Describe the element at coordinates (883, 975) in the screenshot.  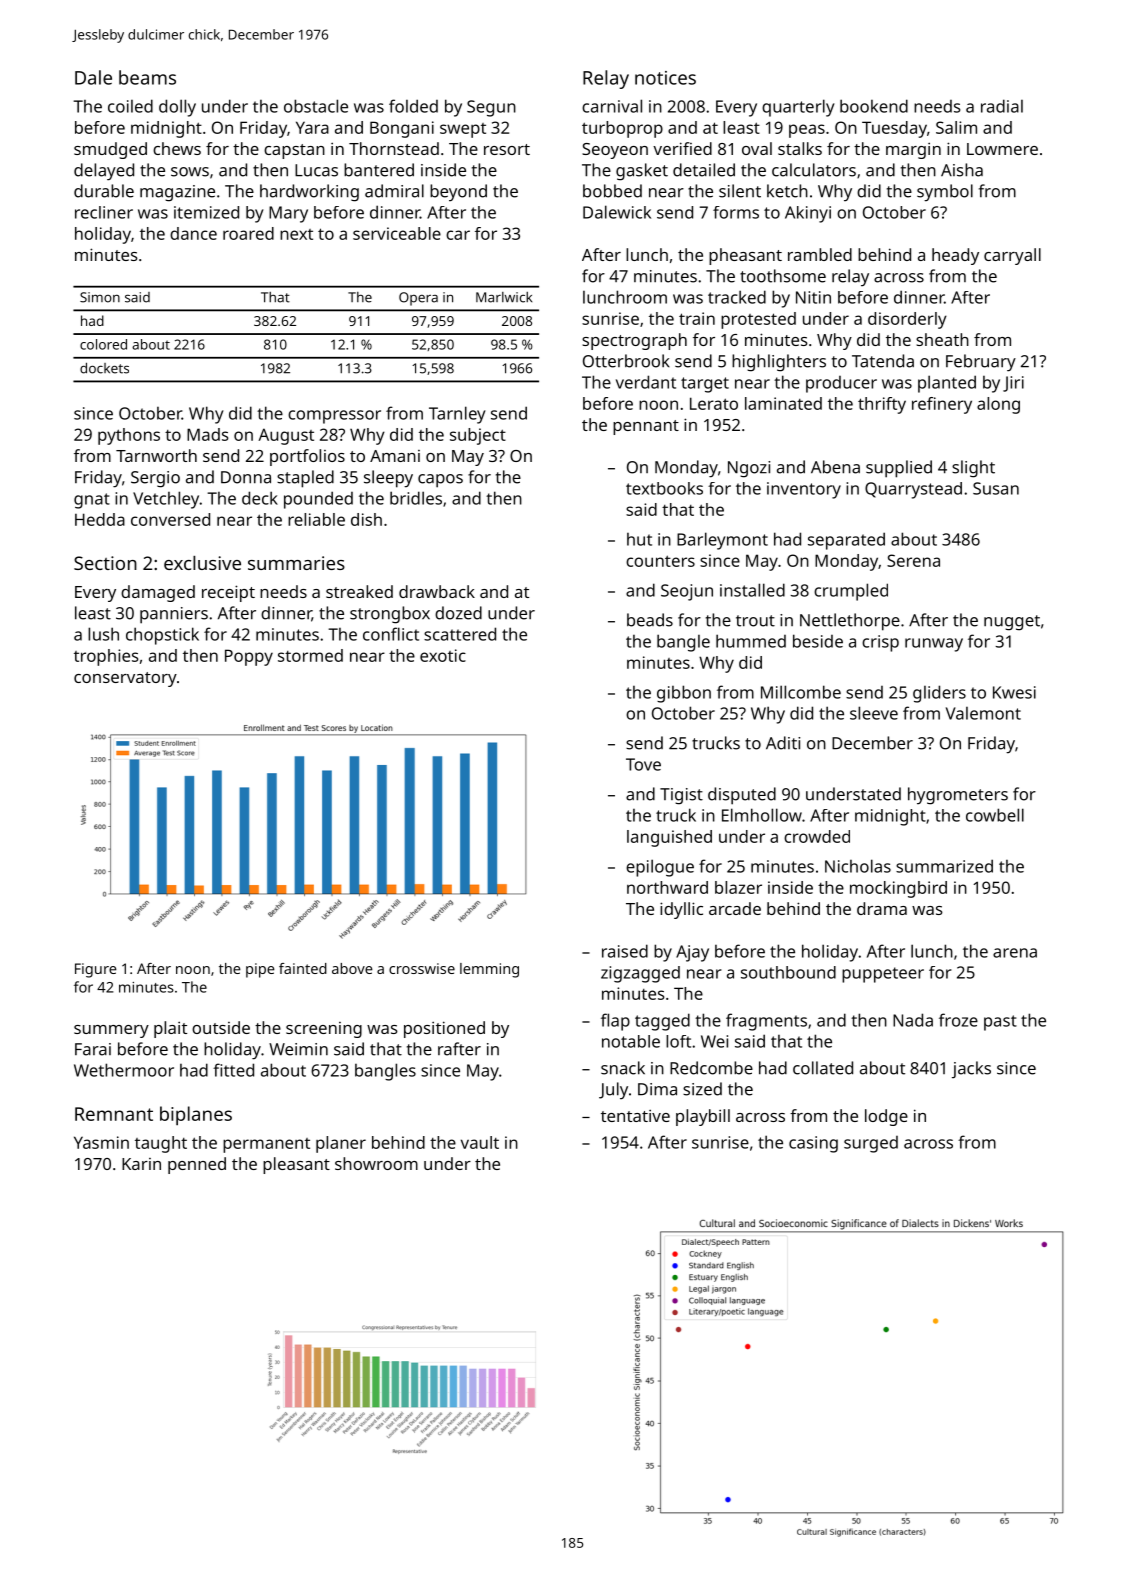
I see `puppeteer` at that location.
